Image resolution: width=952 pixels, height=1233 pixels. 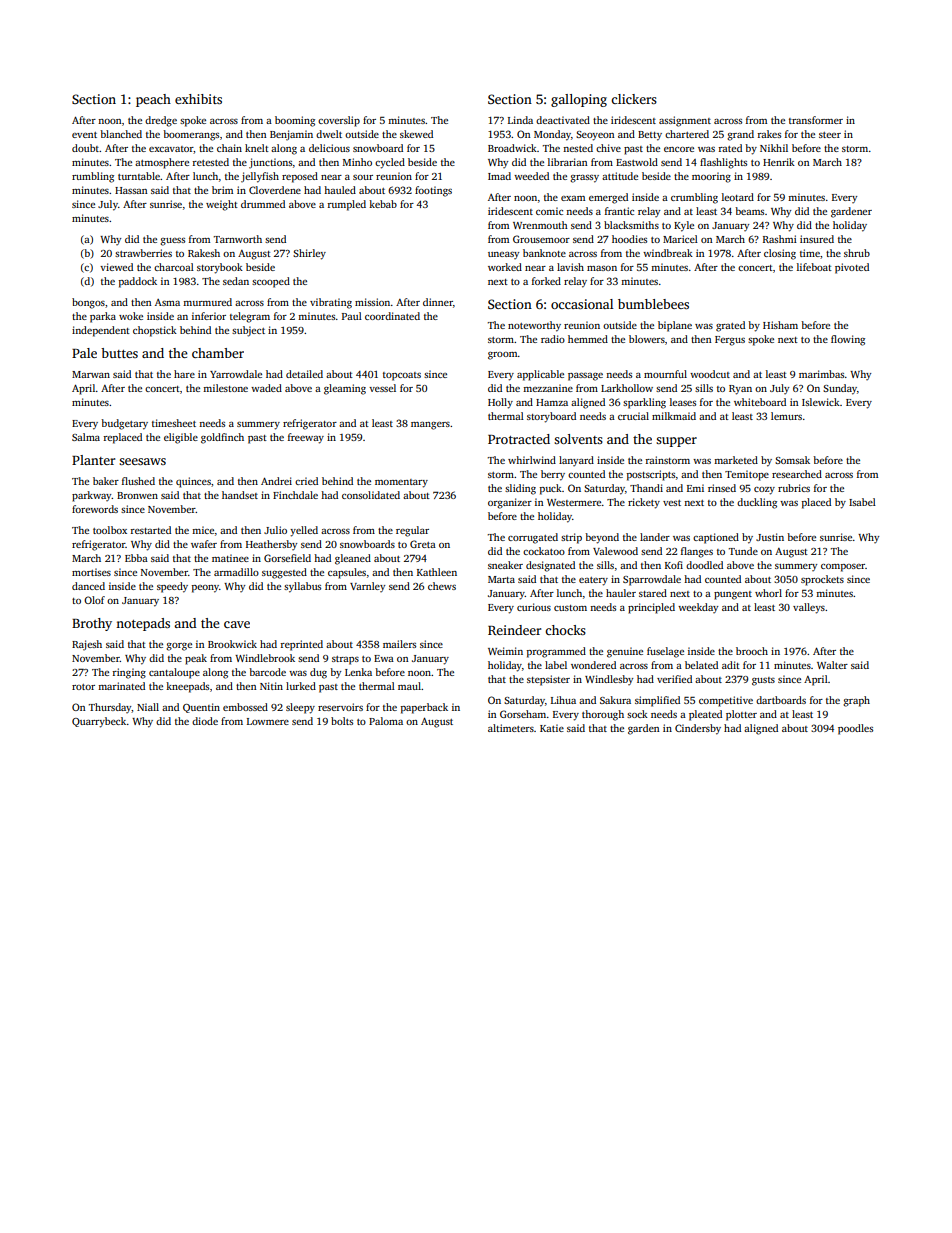 What do you see at coordinates (852, 268) in the document?
I see `pivoted` at bounding box center [852, 268].
